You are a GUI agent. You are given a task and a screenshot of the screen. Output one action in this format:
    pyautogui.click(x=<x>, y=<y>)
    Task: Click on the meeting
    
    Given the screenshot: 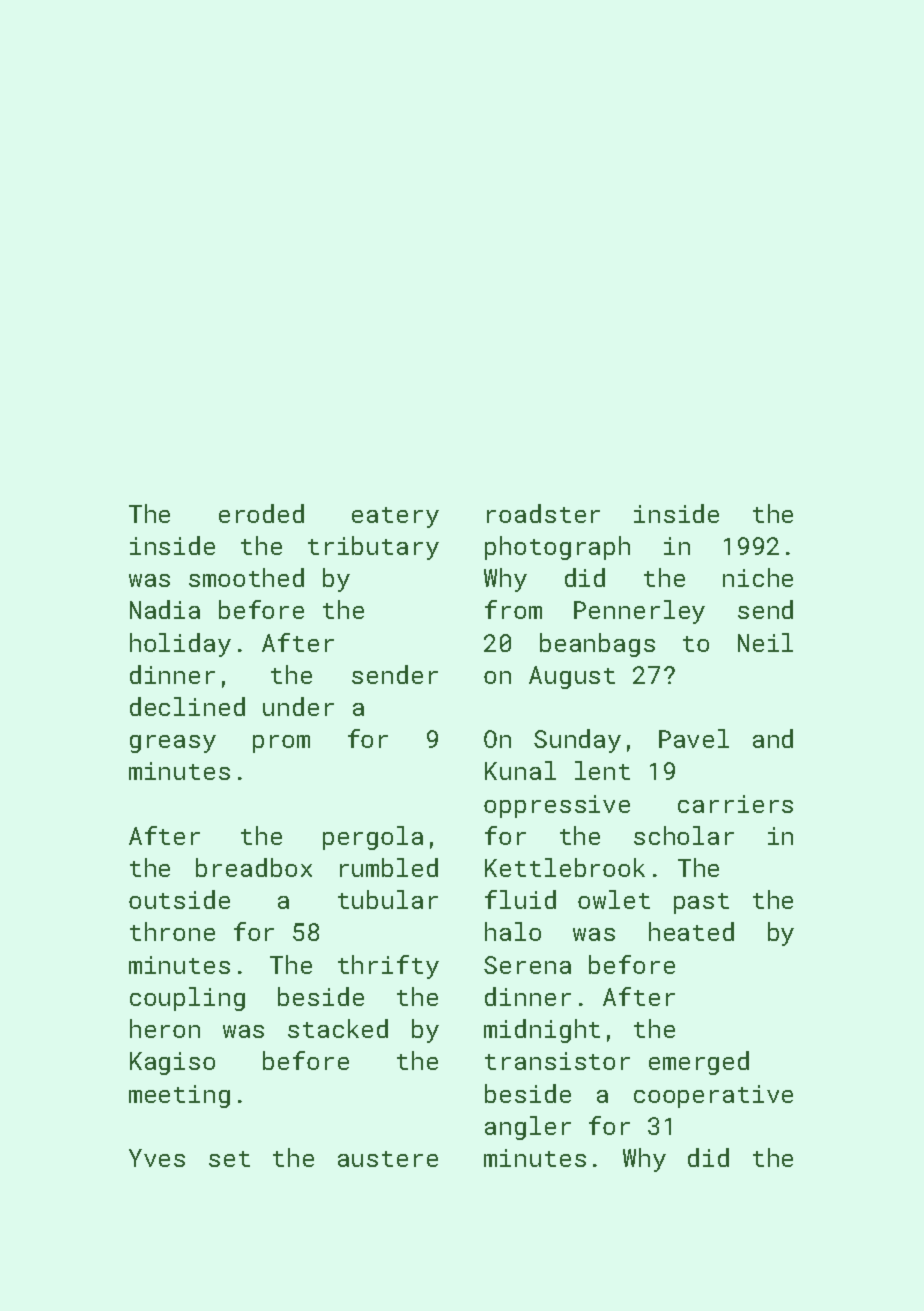 What is the action you would take?
    pyautogui.click(x=179, y=1096)
